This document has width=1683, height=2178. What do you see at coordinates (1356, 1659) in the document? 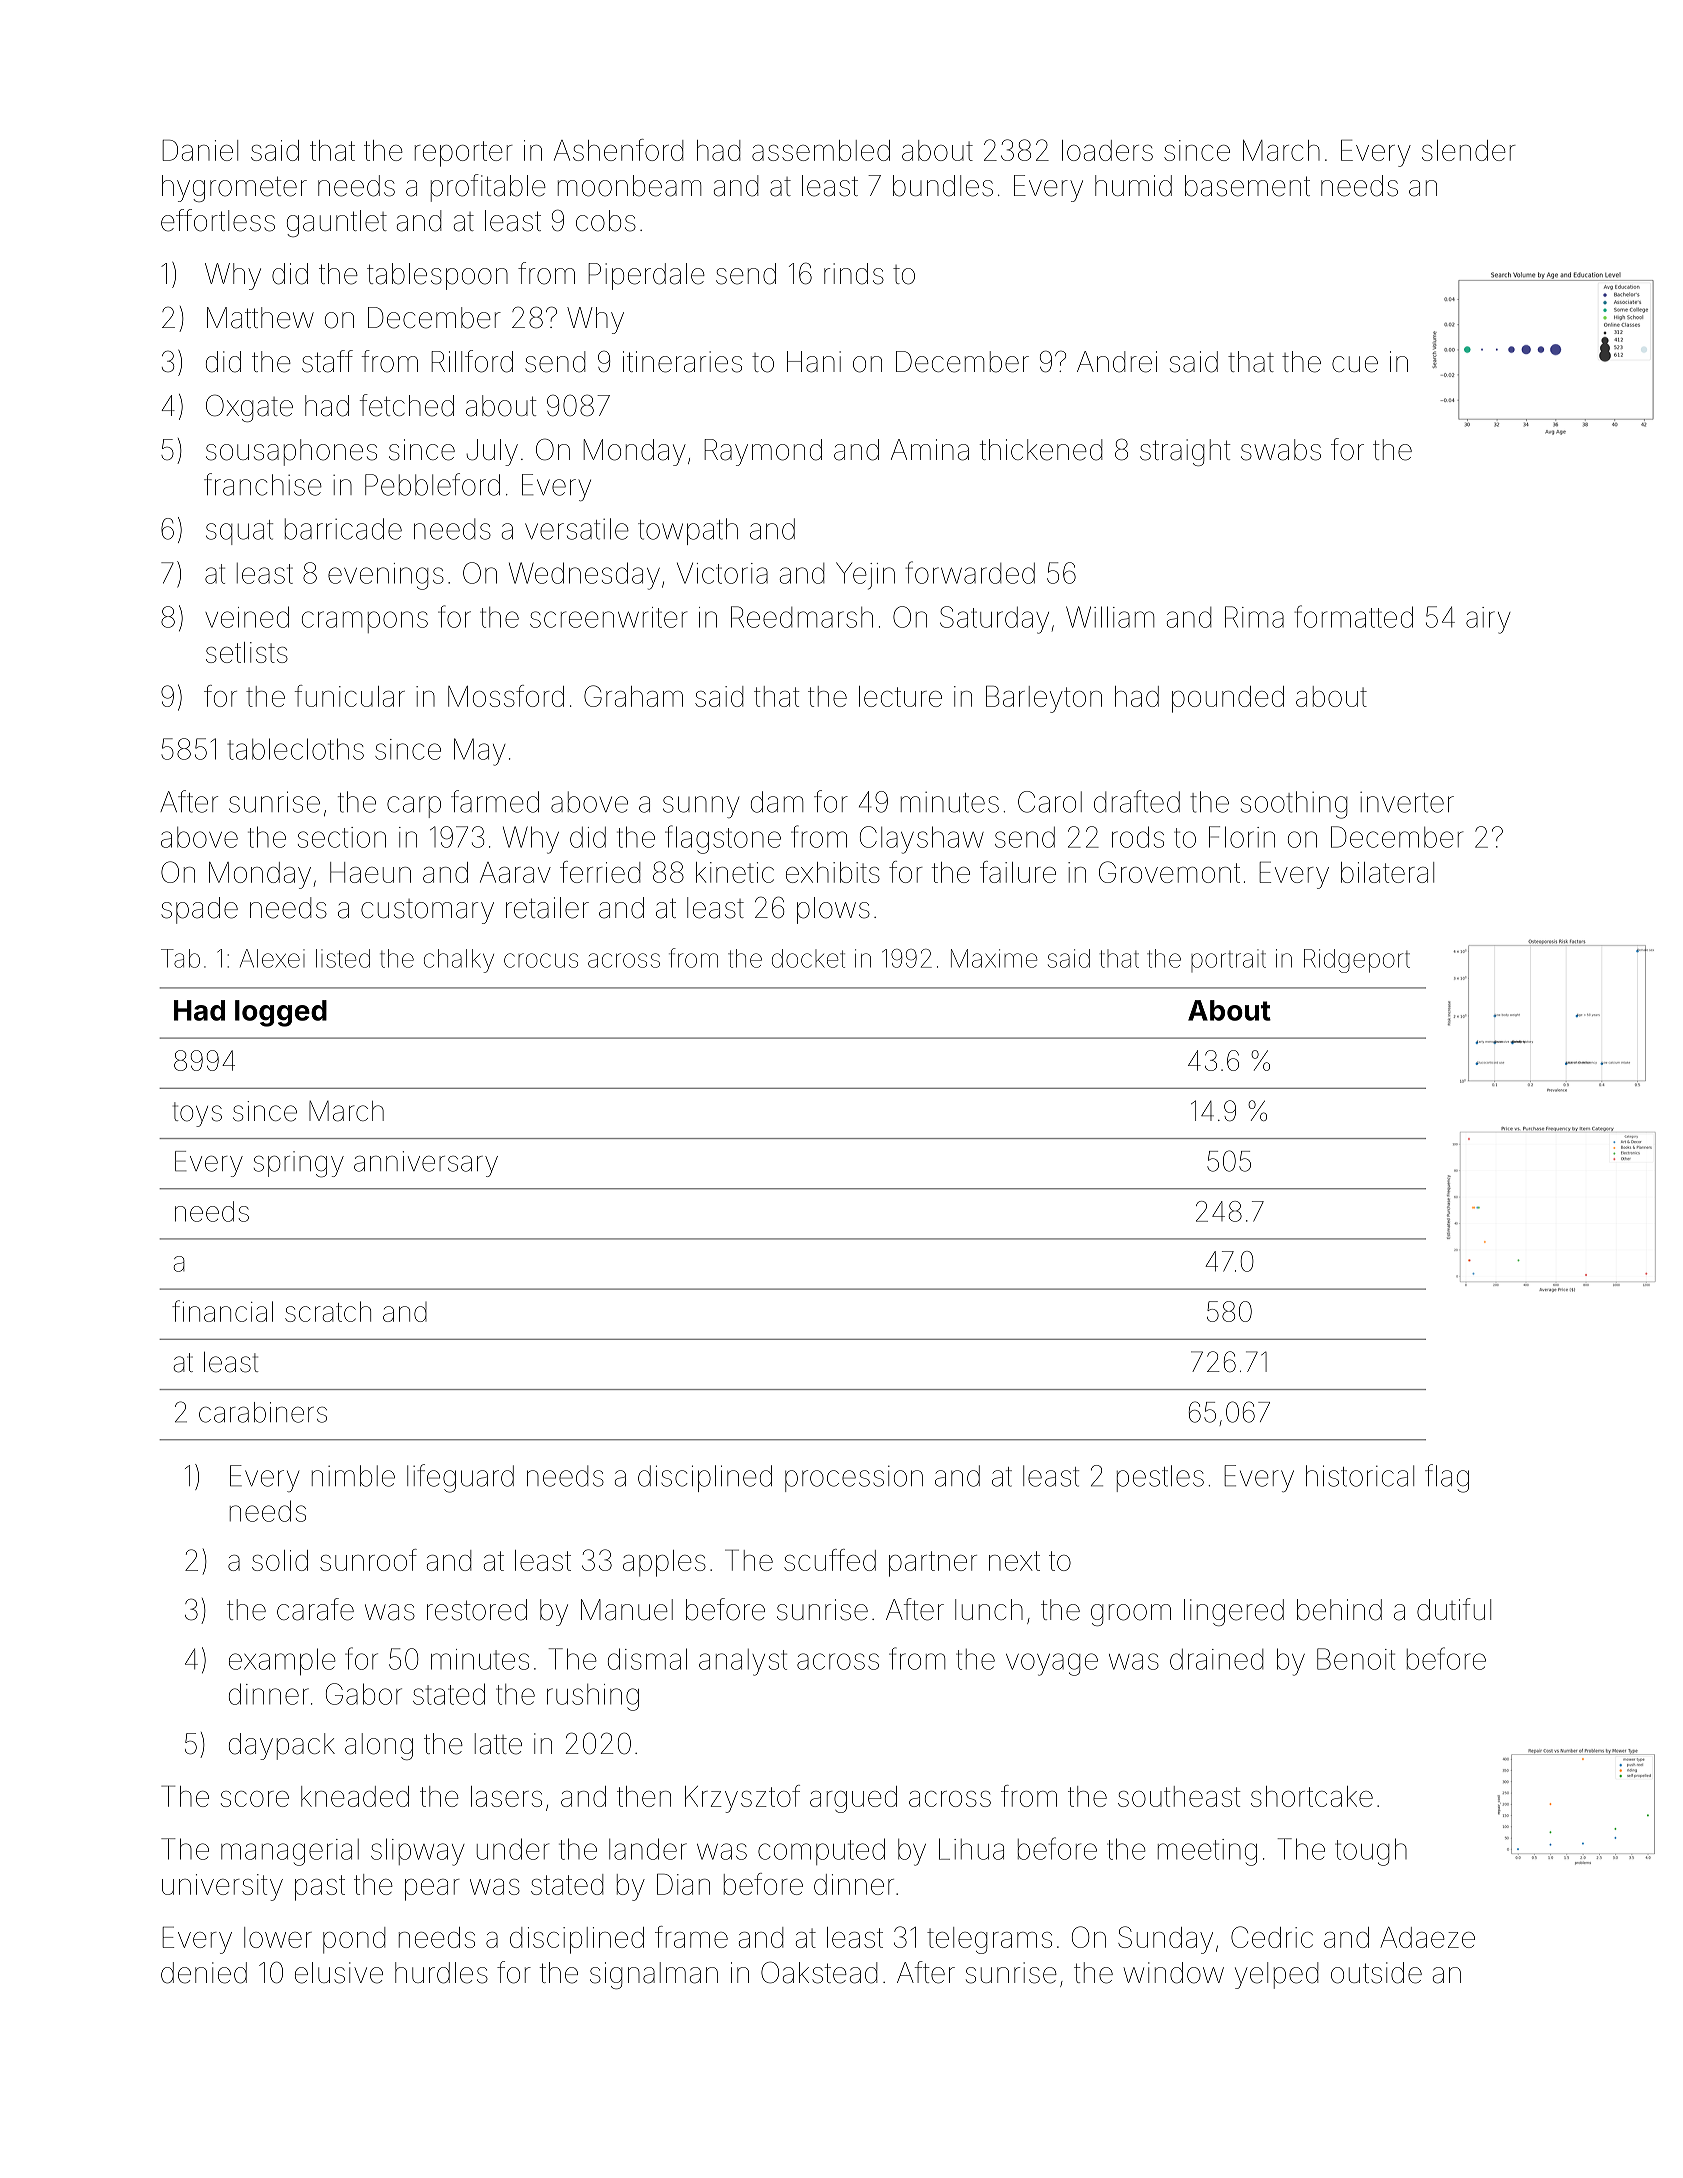
I see `Benoit` at bounding box center [1356, 1659].
